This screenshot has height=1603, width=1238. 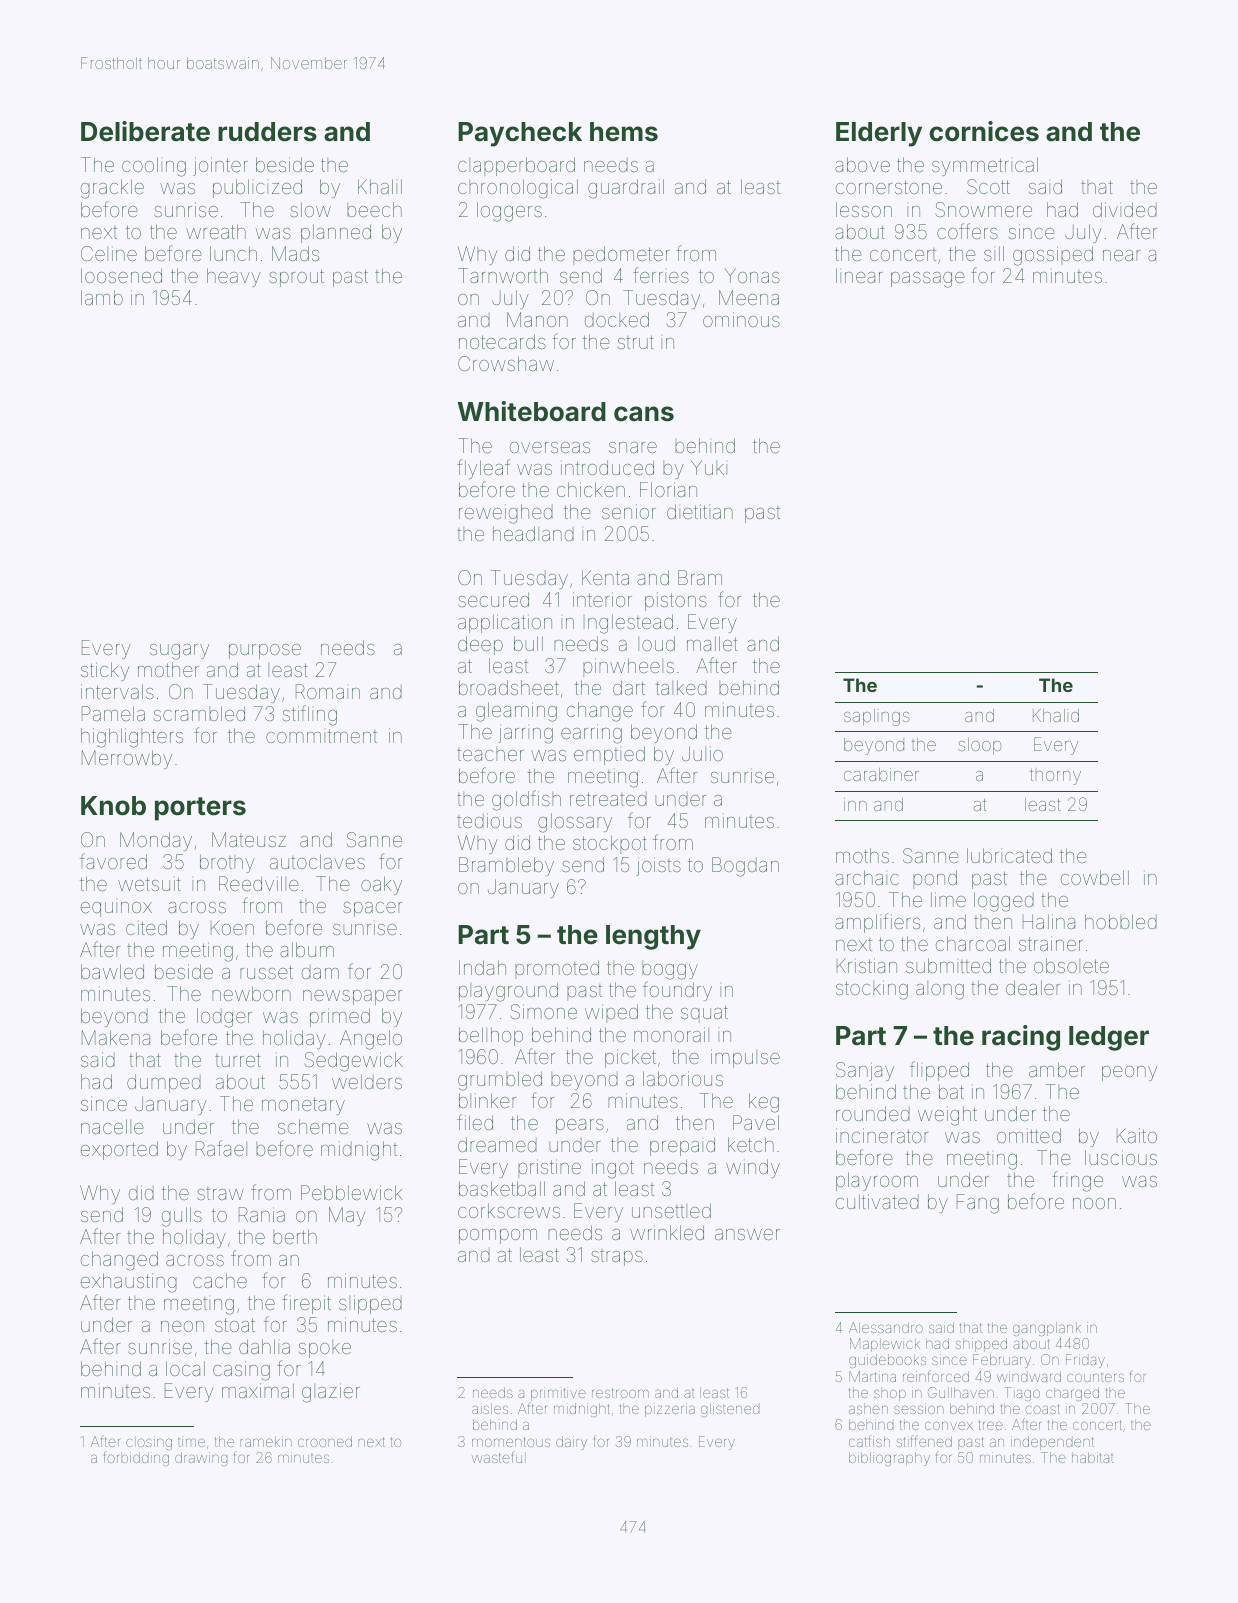 What do you see at coordinates (1004, 902) in the screenshot?
I see `logged` at bounding box center [1004, 902].
